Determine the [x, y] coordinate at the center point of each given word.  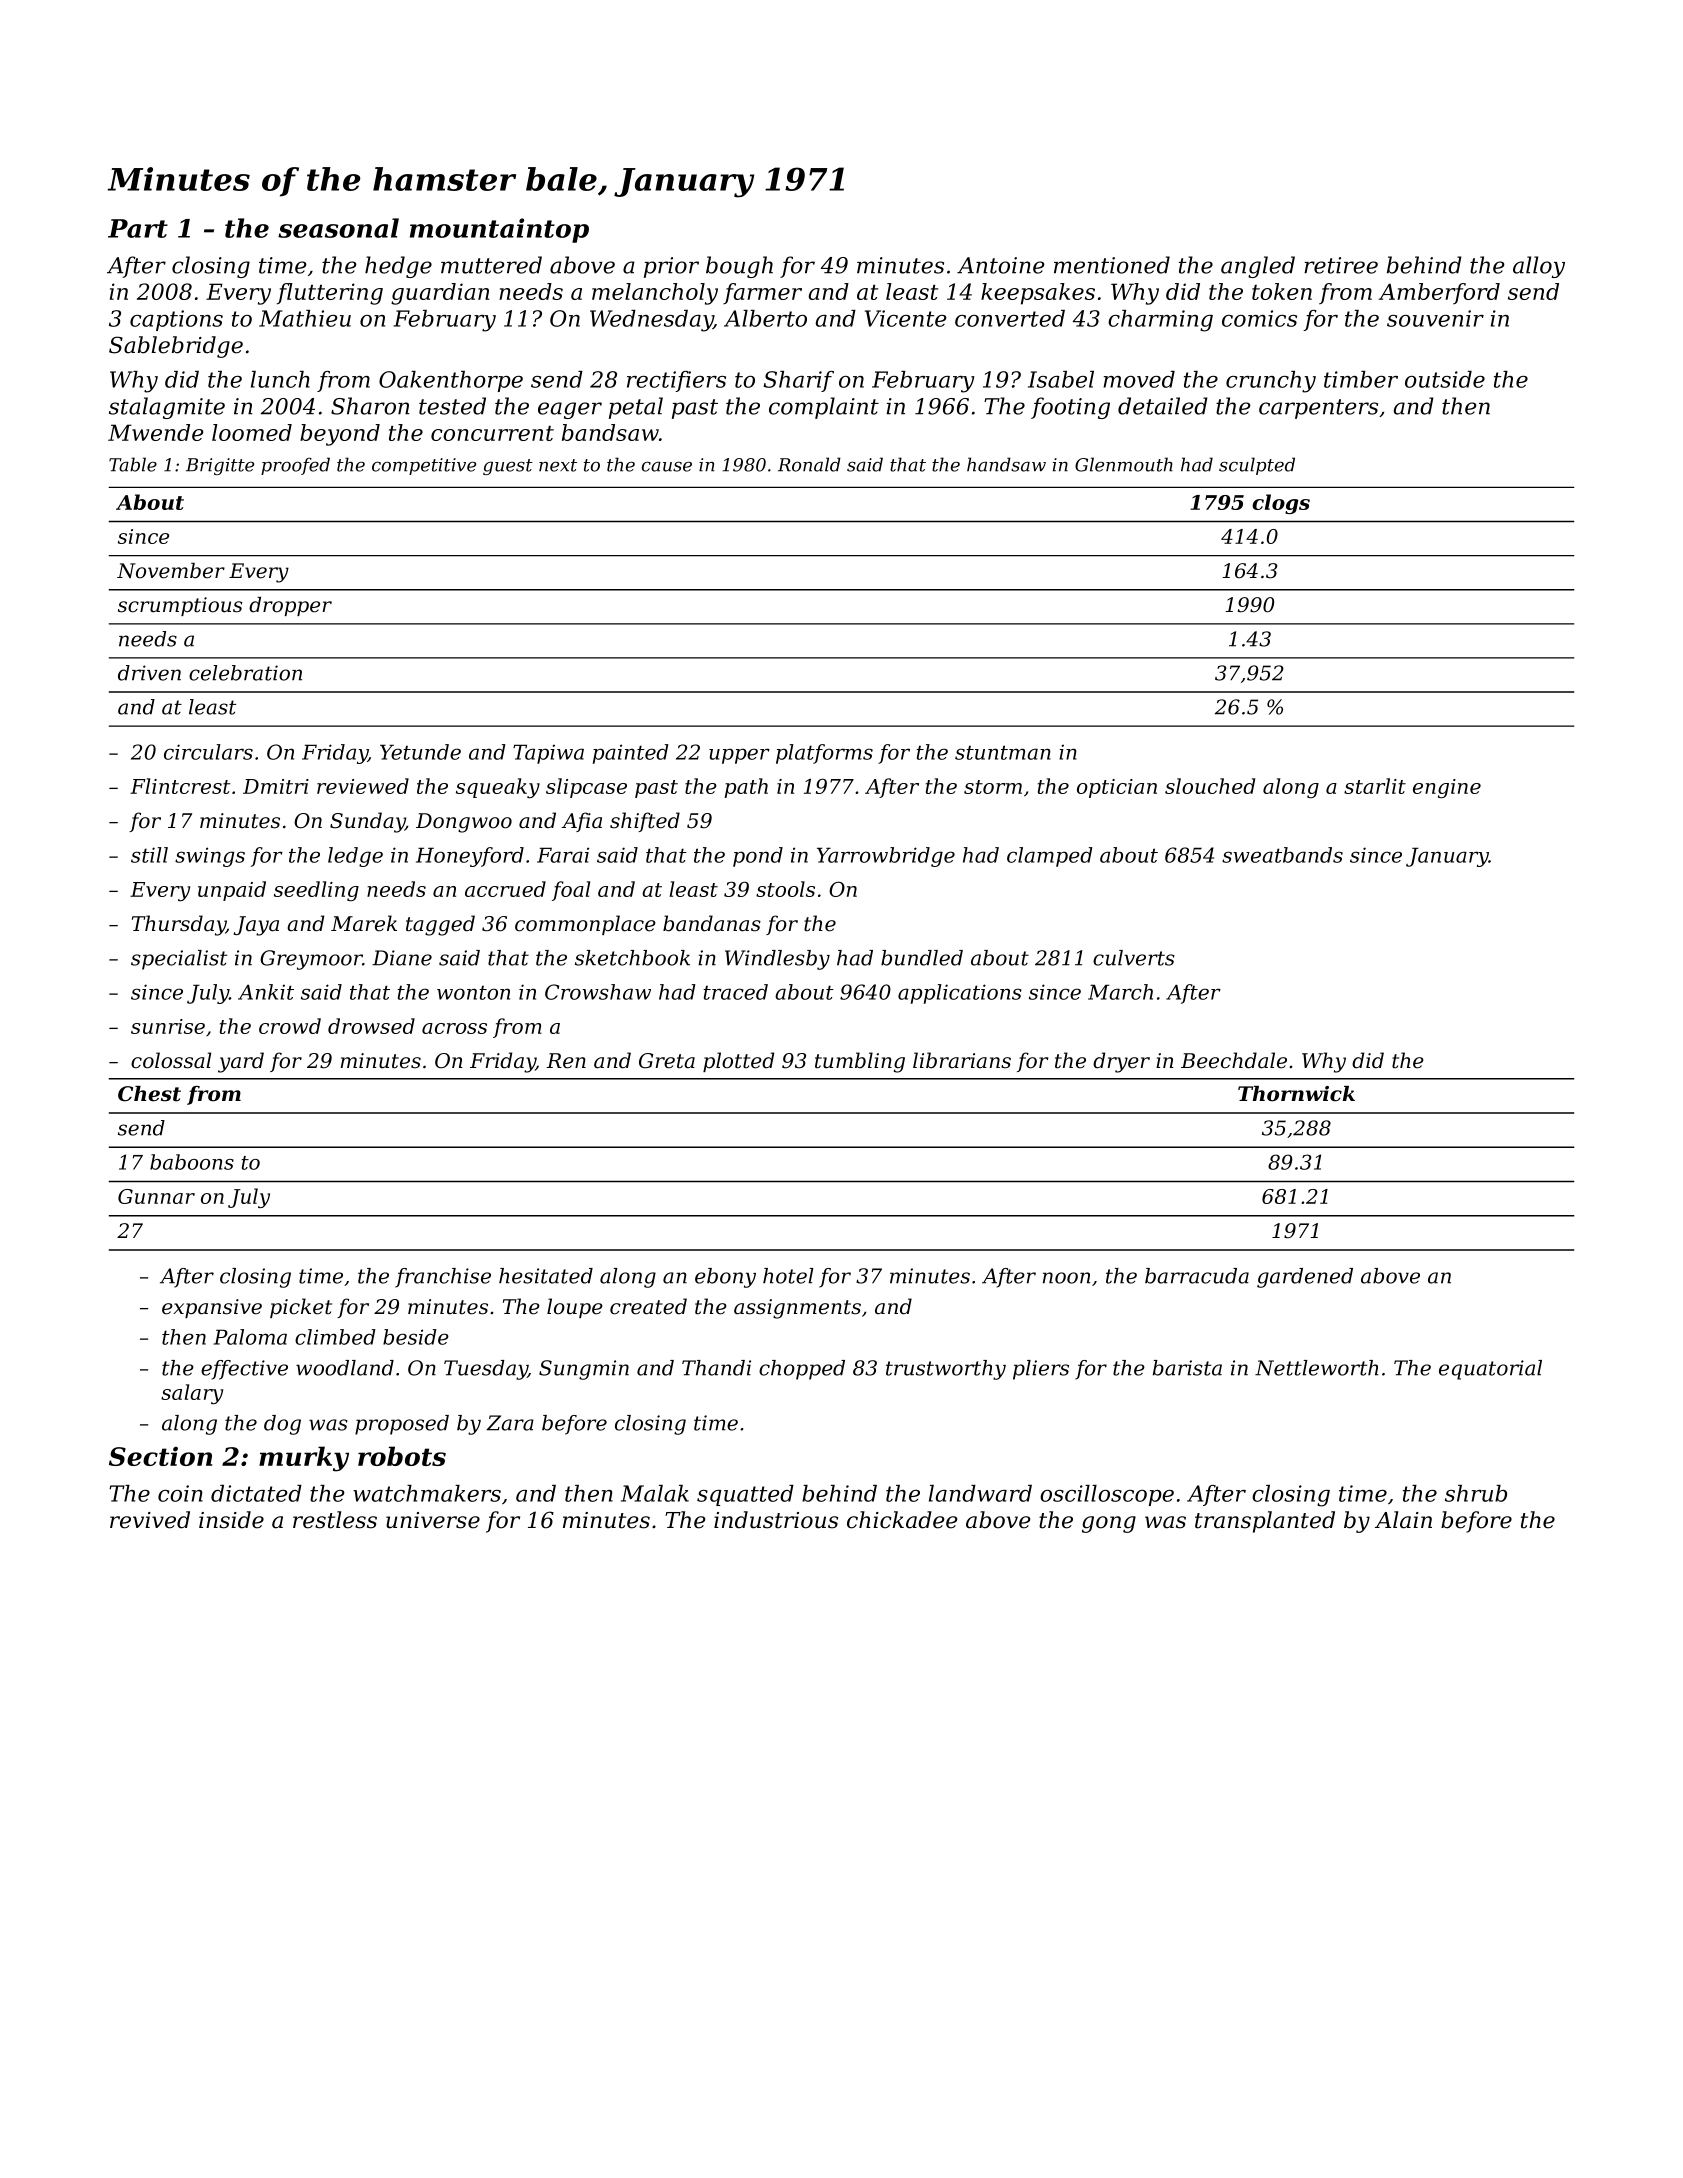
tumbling [860, 1062]
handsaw [1006, 464]
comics [1259, 318]
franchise [443, 1278]
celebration [245, 673]
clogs [1281, 504]
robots [402, 1456]
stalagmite [167, 408]
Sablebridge [176, 347]
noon [1066, 1278]
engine [1447, 788]
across [454, 1028]
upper [739, 756]
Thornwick [1296, 1094]
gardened [1305, 1278]
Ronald [809, 464]
